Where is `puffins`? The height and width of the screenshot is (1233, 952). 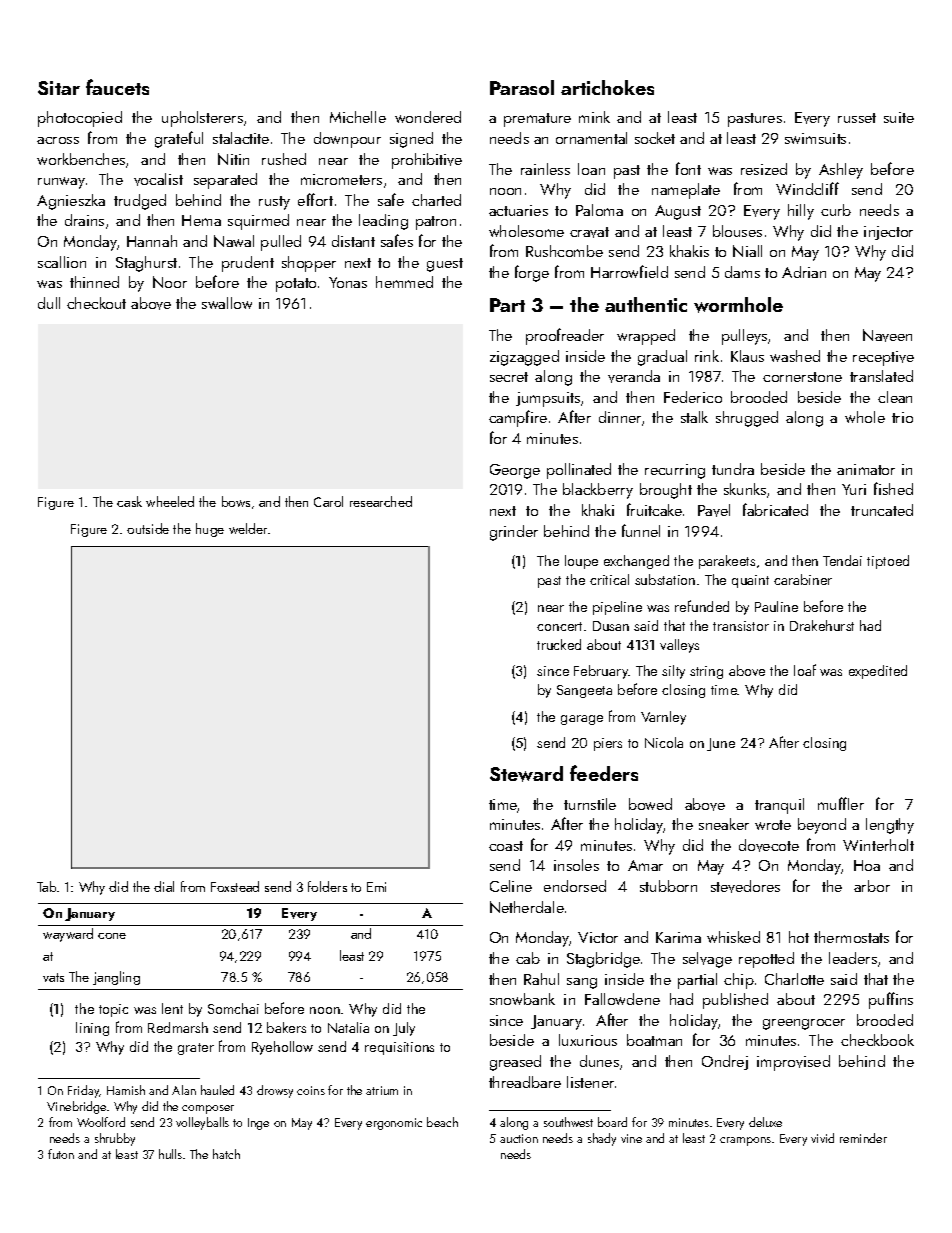 puffins is located at coordinates (891, 1000).
